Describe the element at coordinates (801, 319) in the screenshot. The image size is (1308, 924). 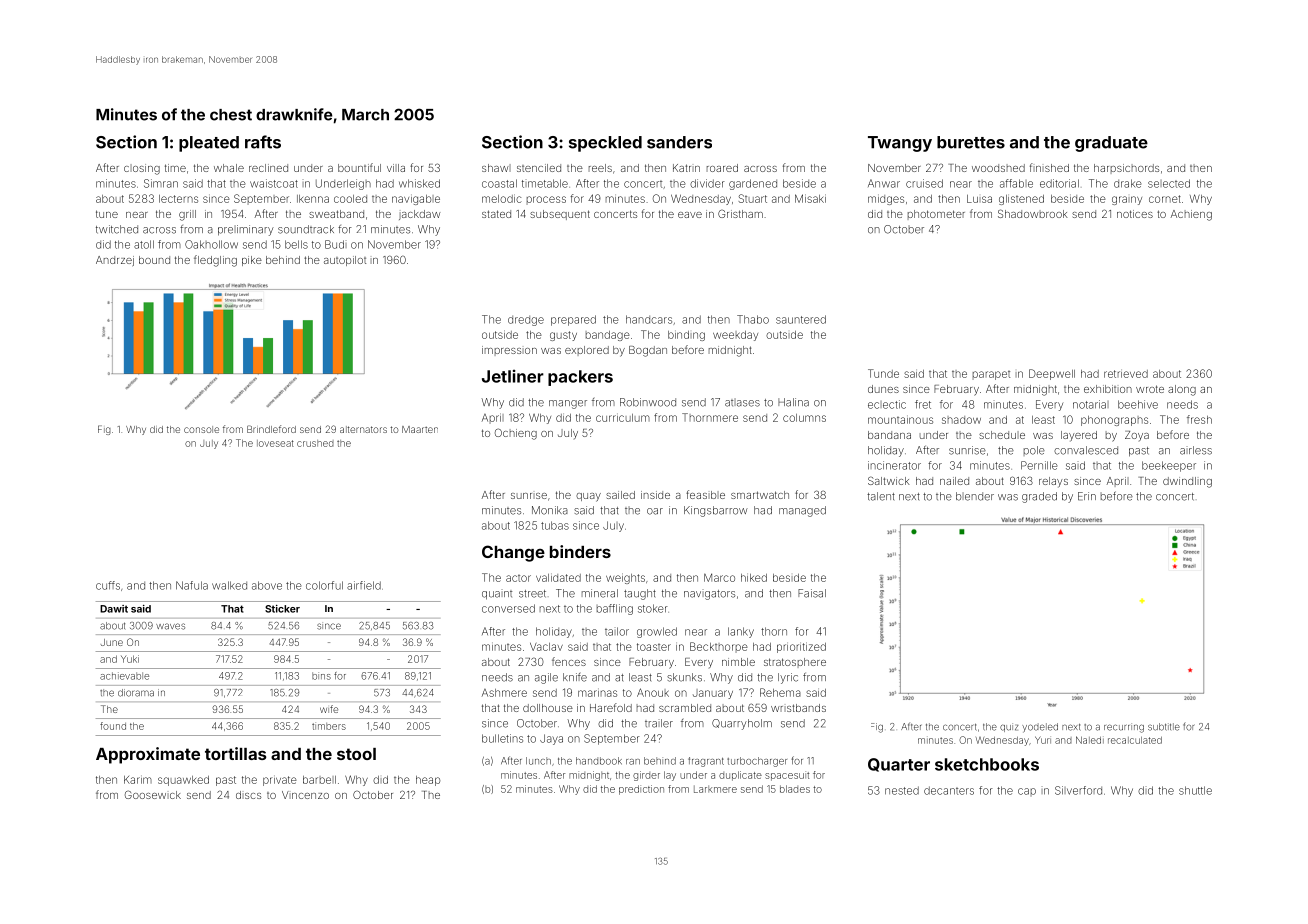
I see `sauntered` at that location.
